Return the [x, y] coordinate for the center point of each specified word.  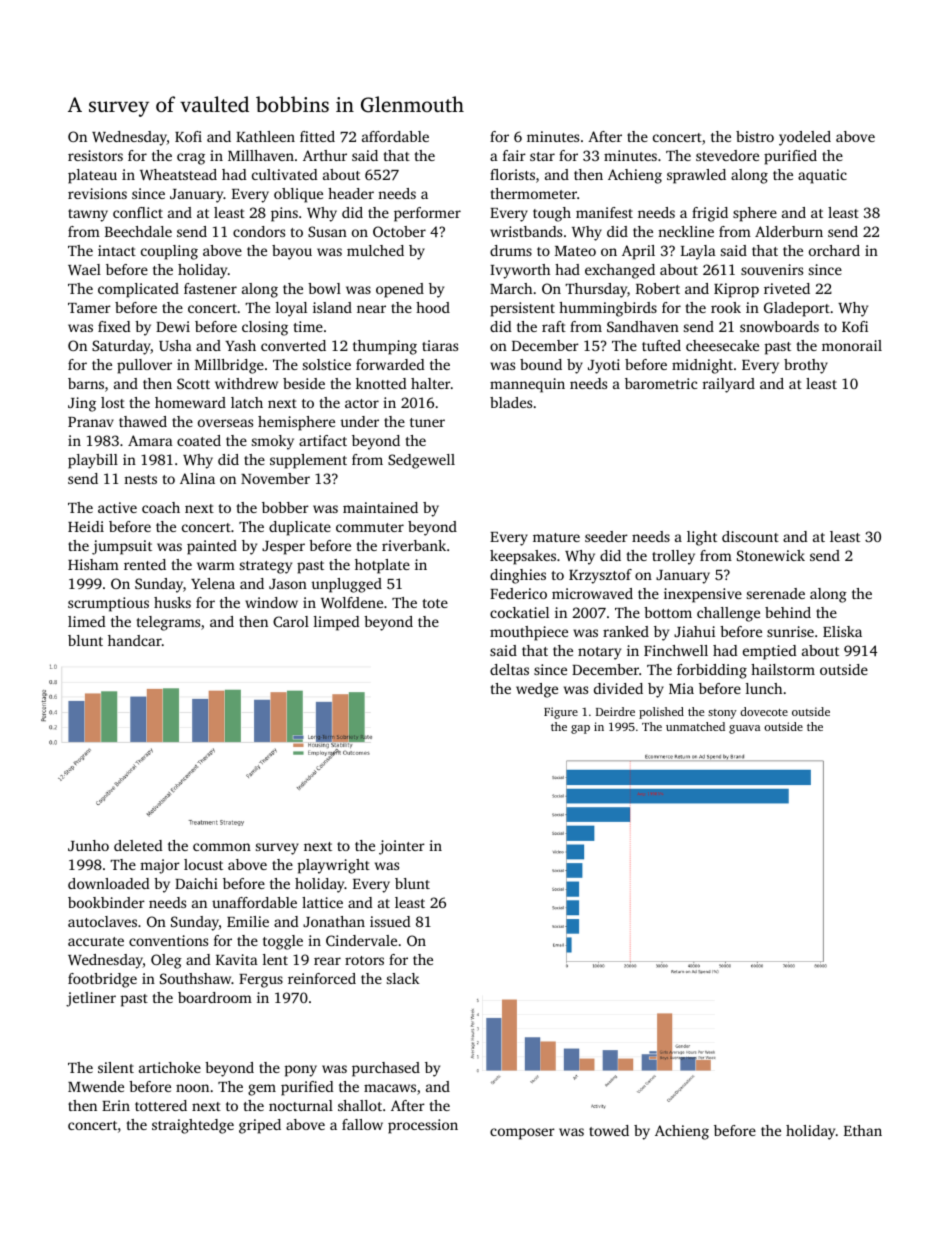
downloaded [109, 883]
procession [423, 1126]
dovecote [764, 711]
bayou [292, 252]
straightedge [193, 1126]
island [332, 307]
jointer [402, 847]
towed [609, 1130]
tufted [661, 345]
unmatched [695, 726]
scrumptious [108, 604]
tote [435, 603]
